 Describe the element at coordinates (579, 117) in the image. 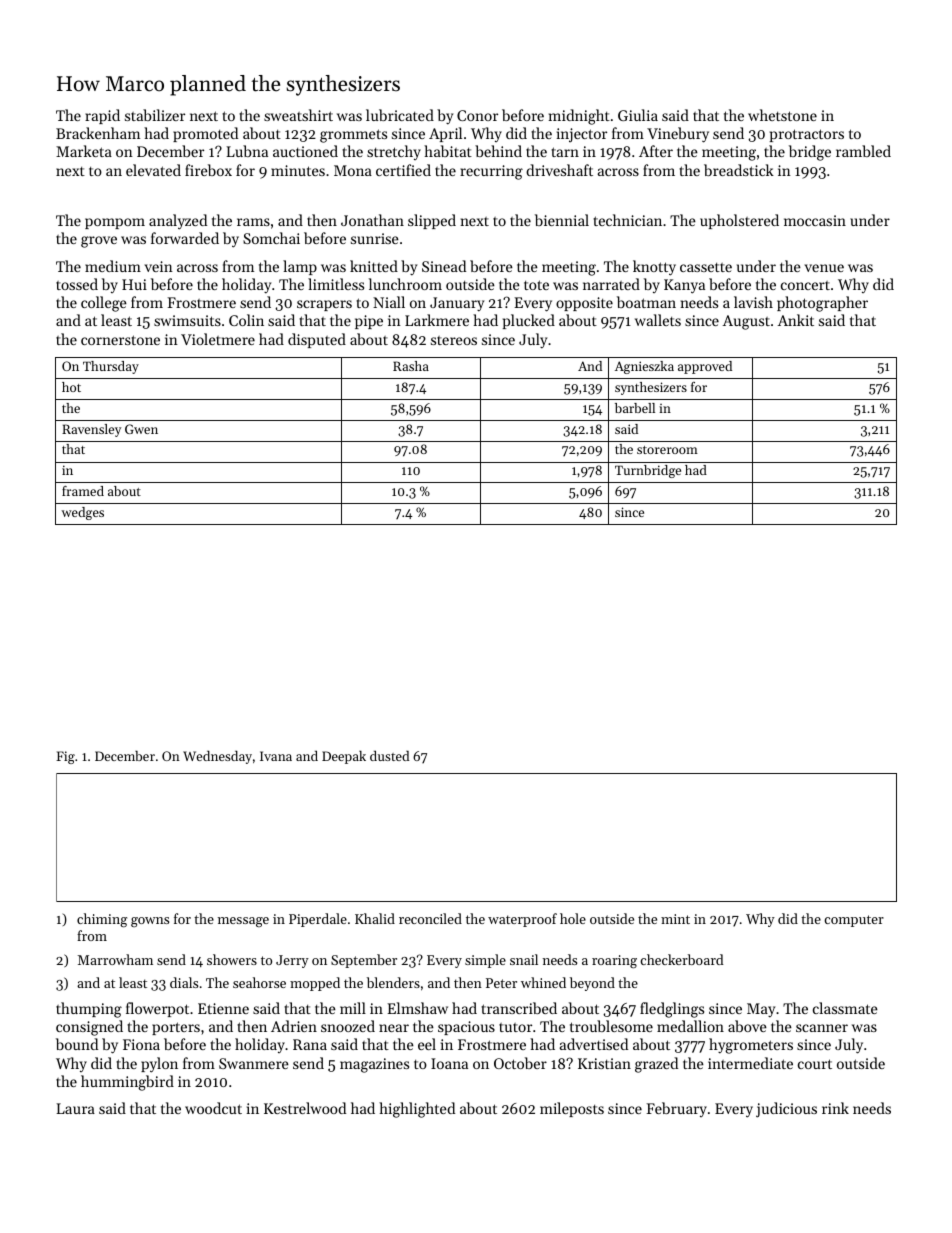

I see `midnight` at that location.
